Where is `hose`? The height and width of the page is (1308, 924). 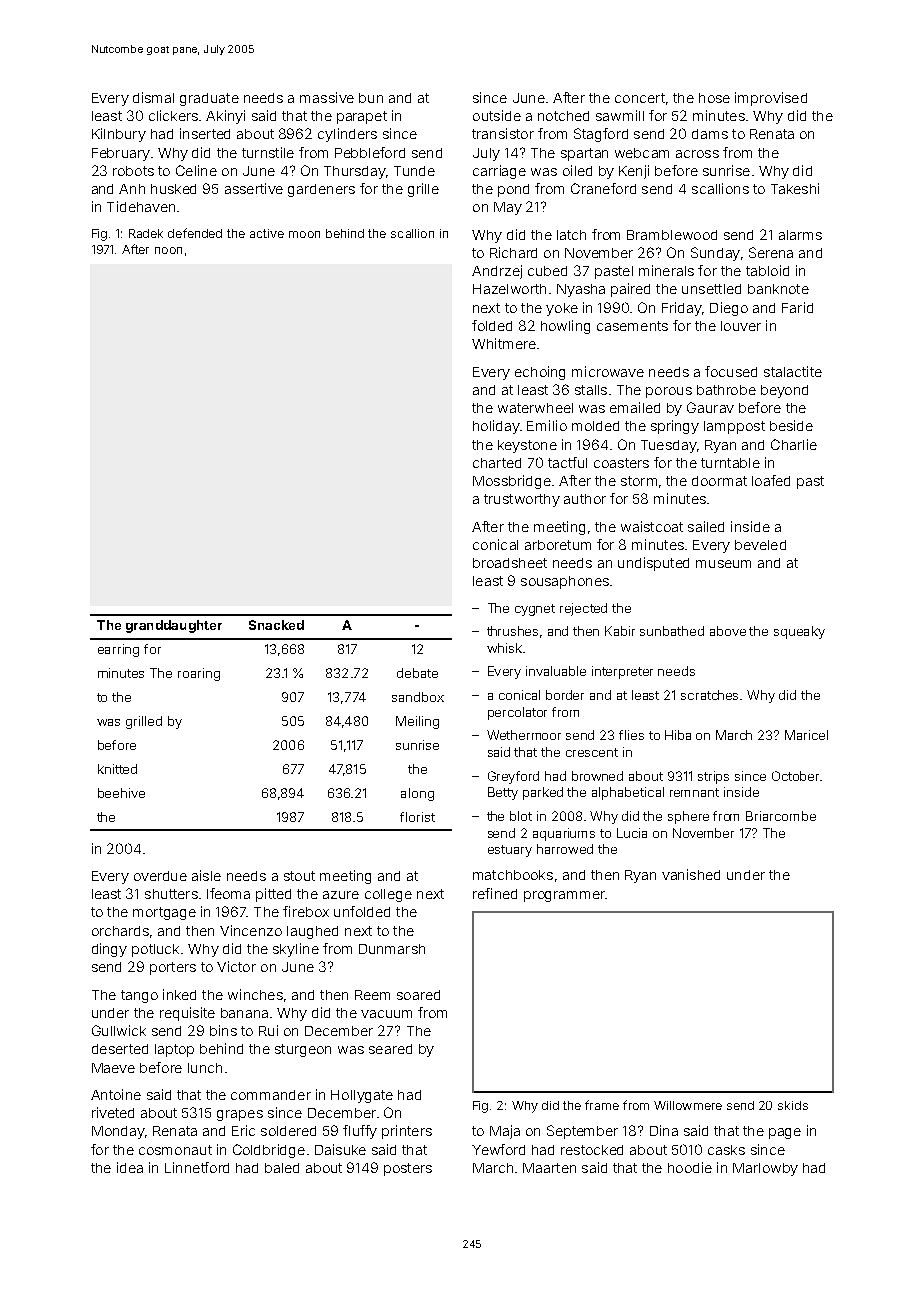
hose is located at coordinates (714, 98).
